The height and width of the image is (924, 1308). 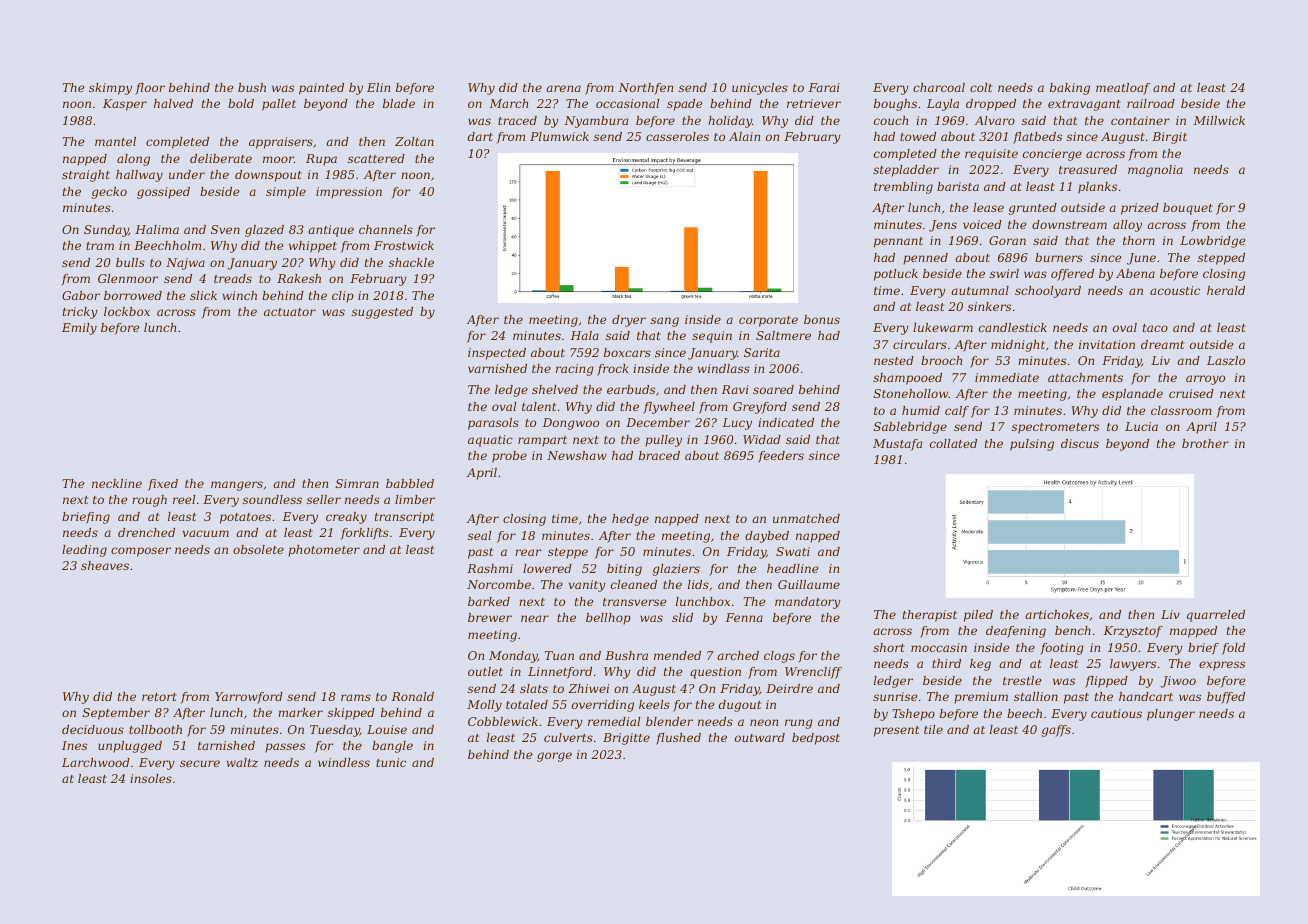 I want to click on discus, so click(x=1080, y=443).
